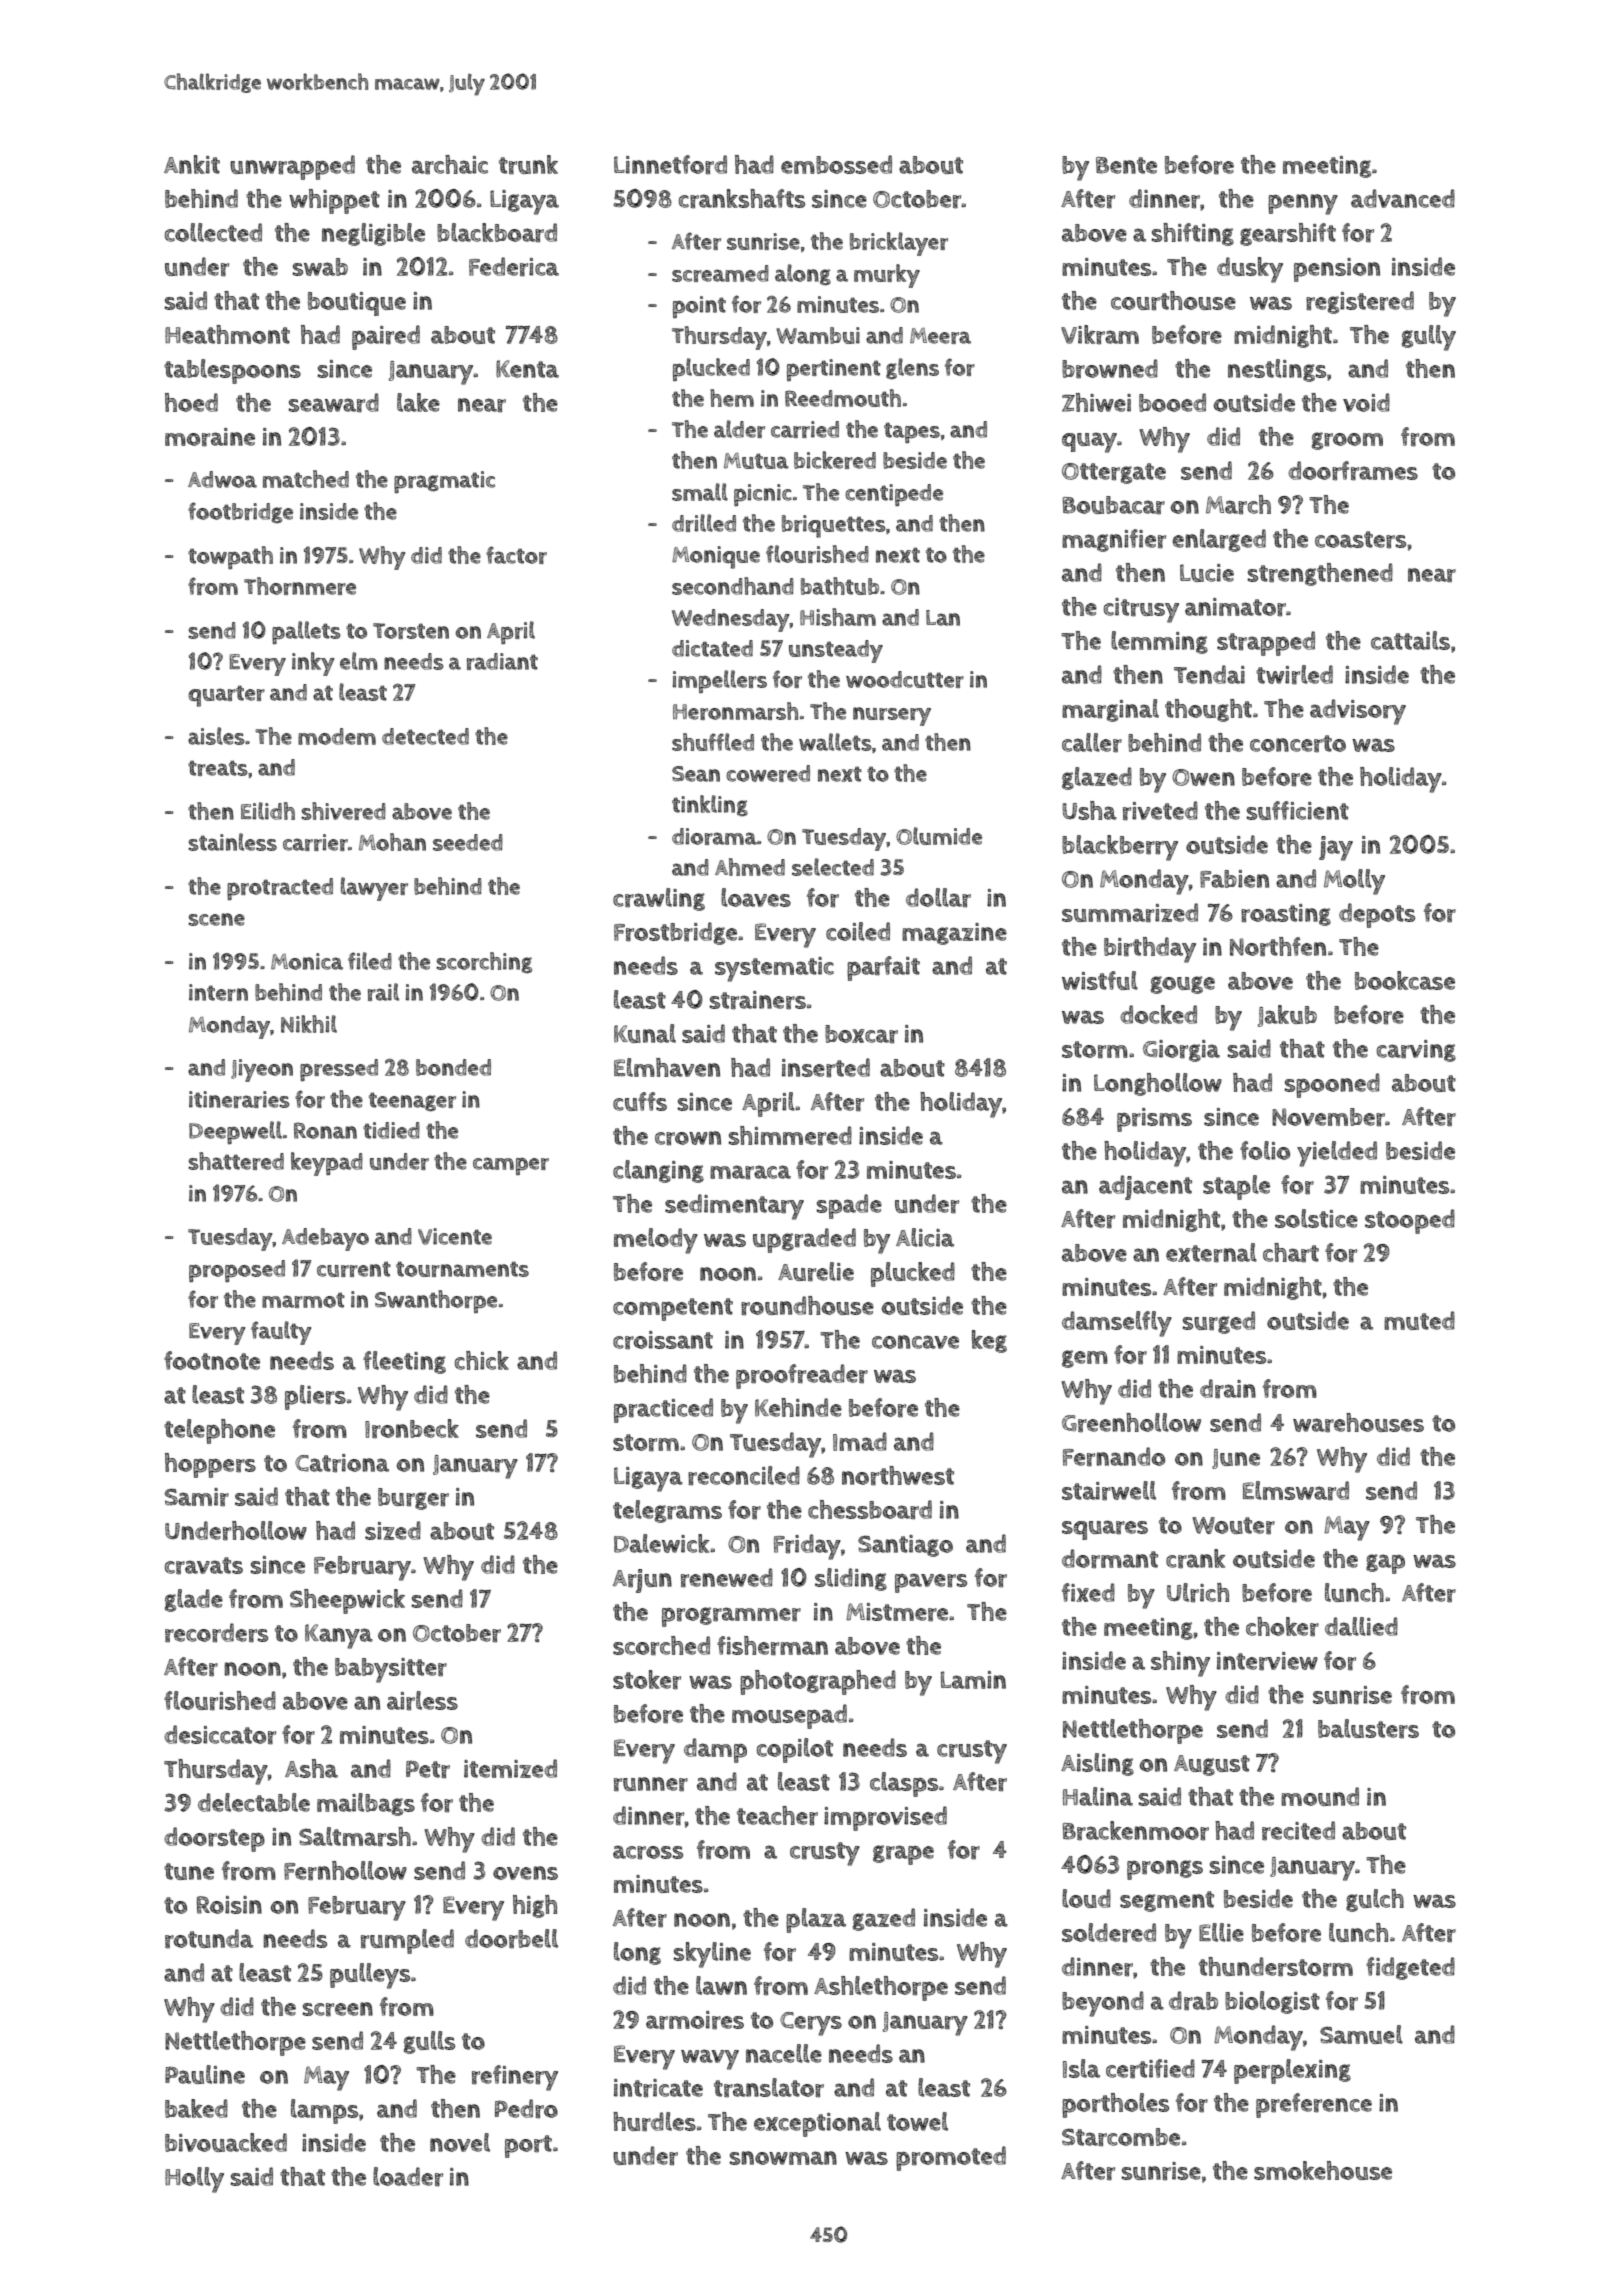 The height and width of the image is (2292, 1620). I want to click on Starcombe, so click(1121, 2137).
